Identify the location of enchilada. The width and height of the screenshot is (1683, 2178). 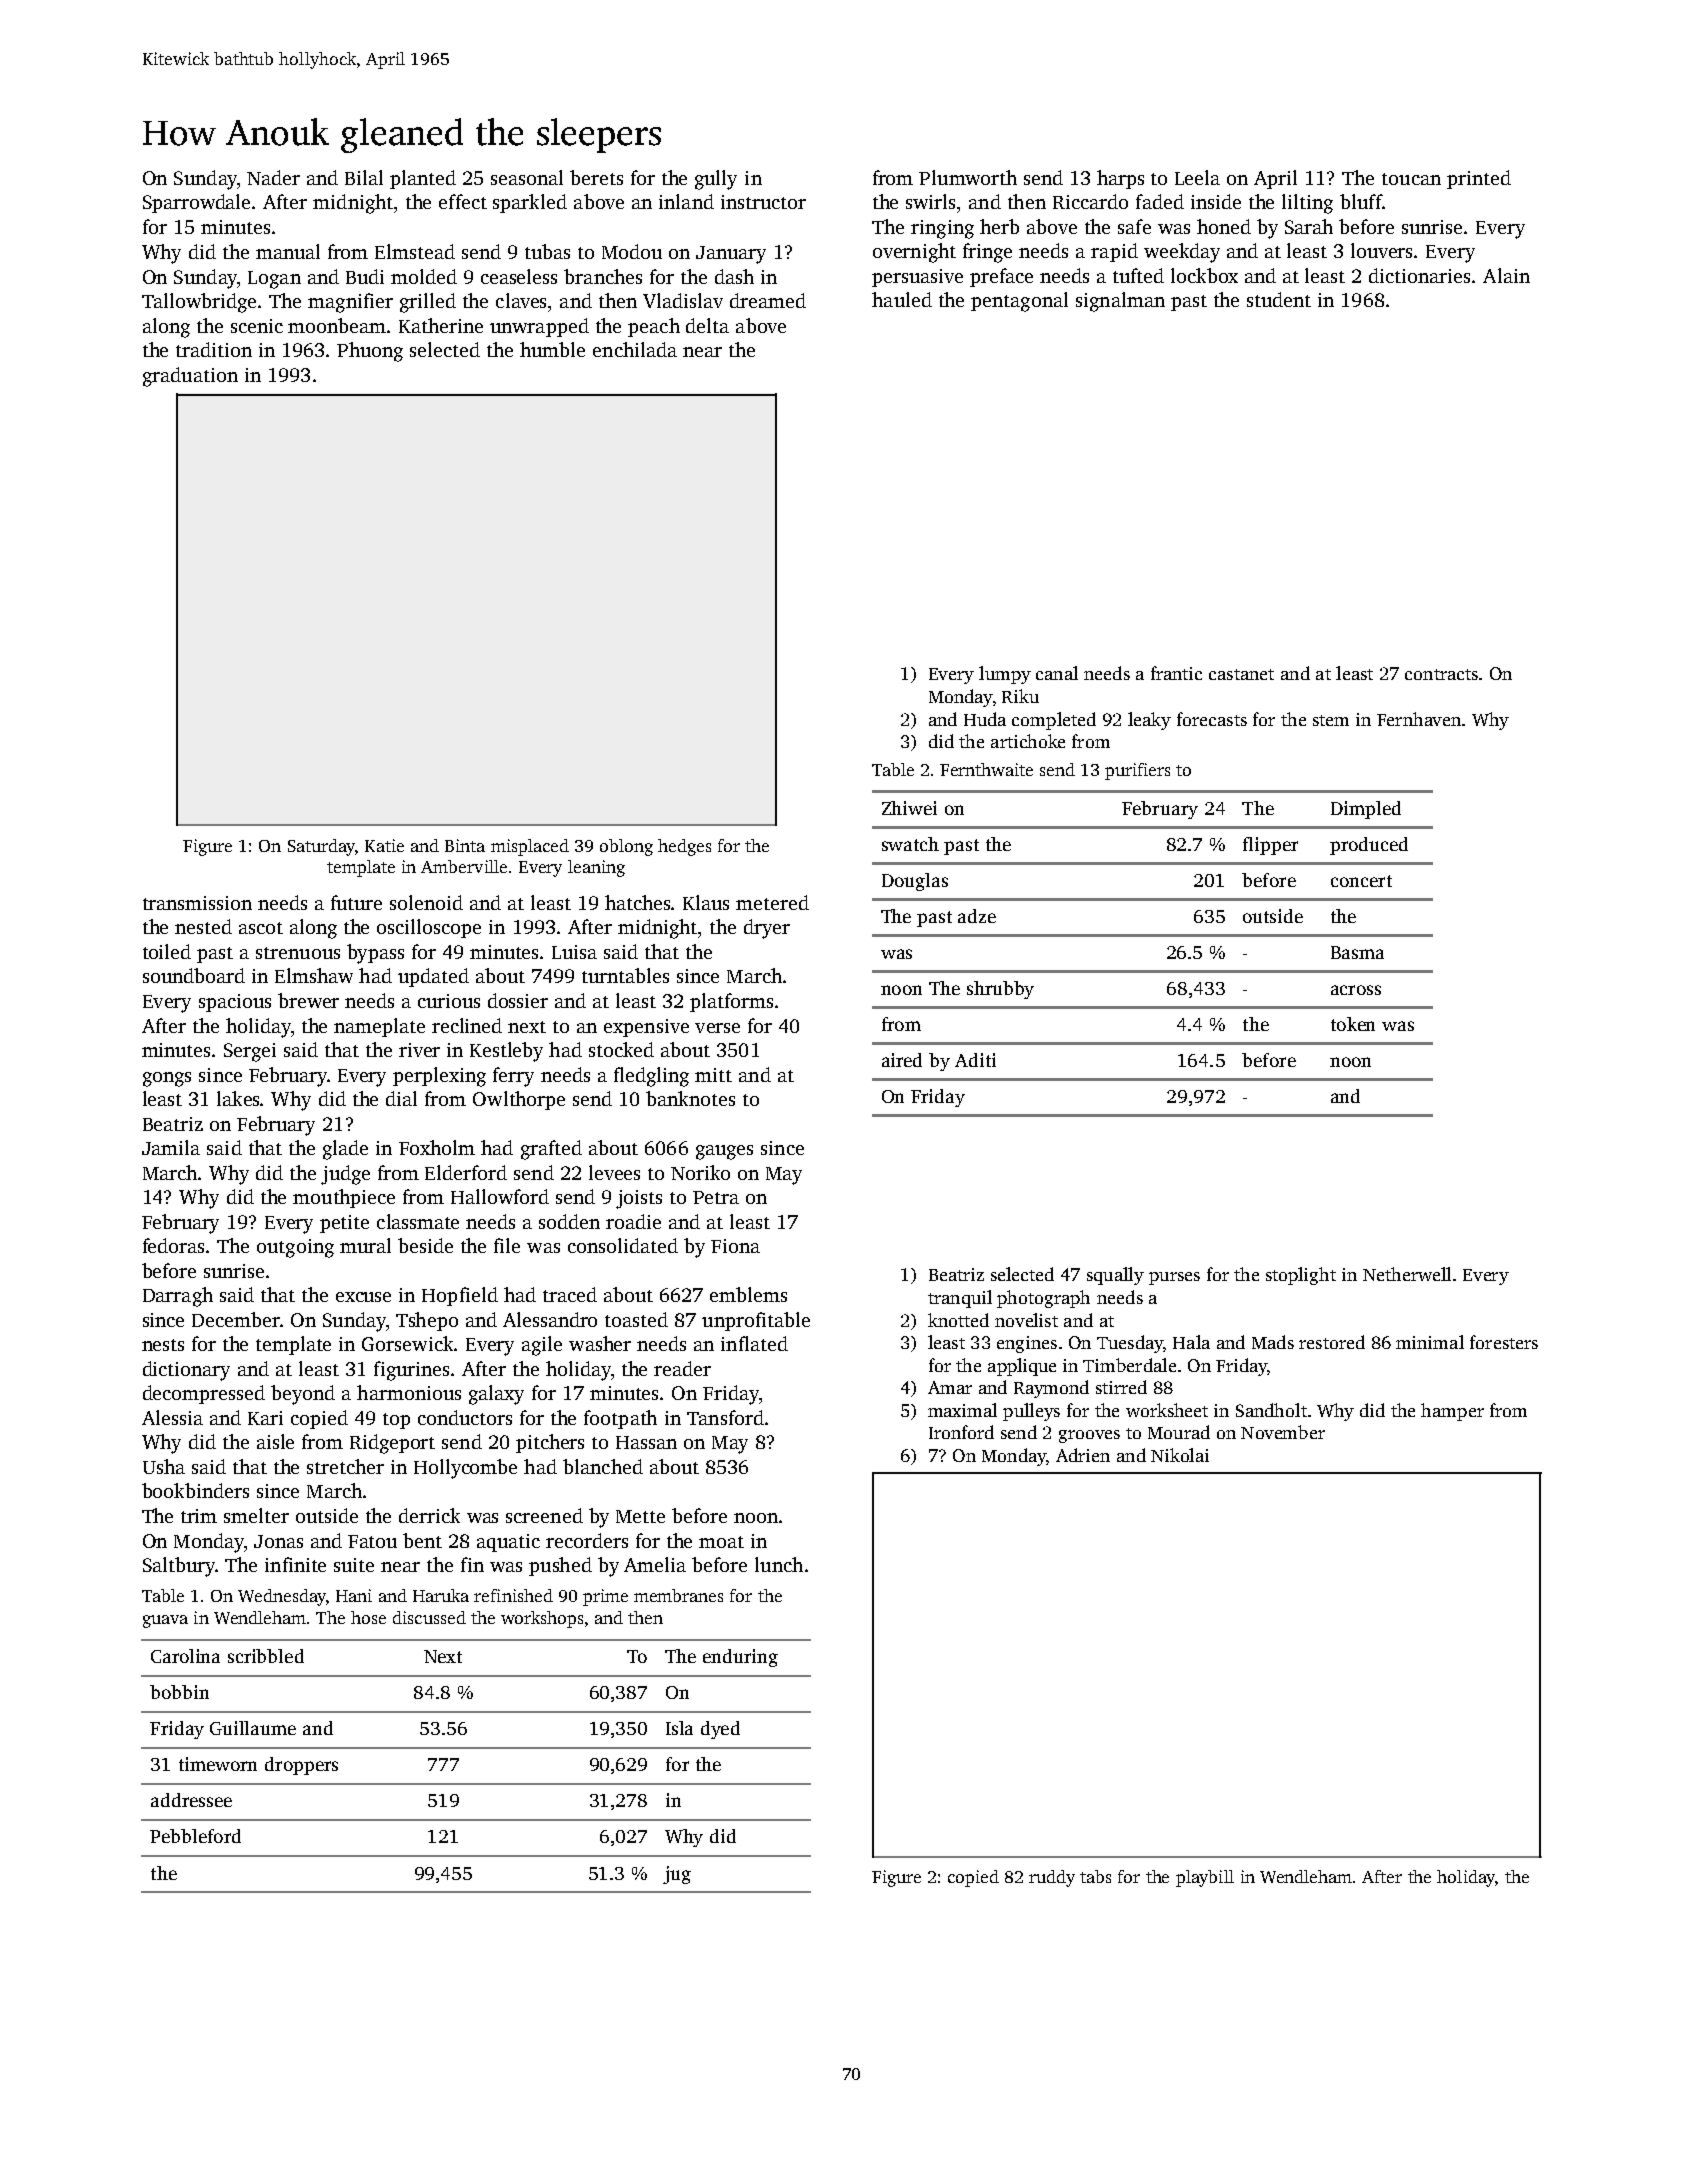
(635, 349).
